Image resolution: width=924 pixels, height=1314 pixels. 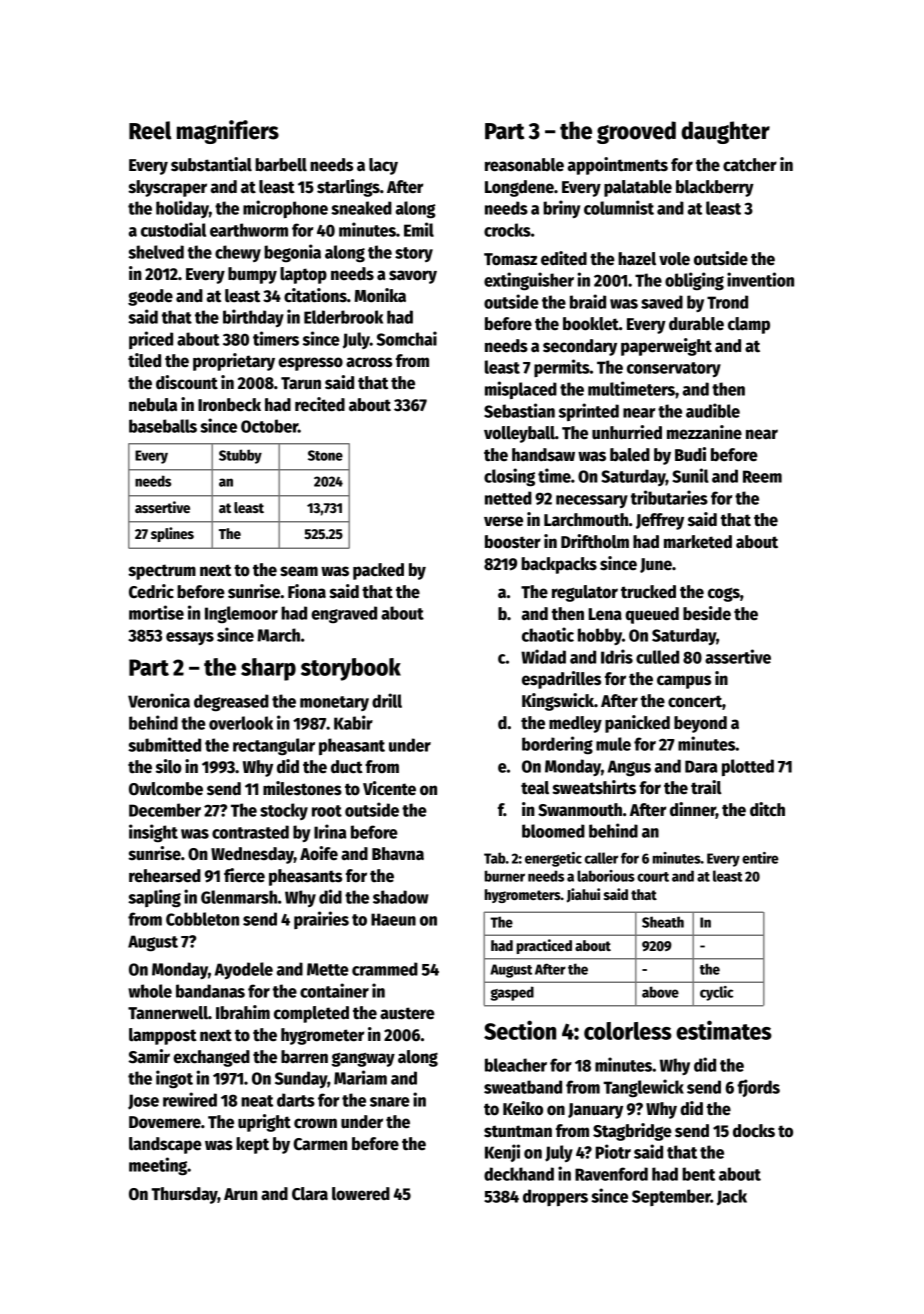 What do you see at coordinates (520, 1030) in the screenshot?
I see `Section` at bounding box center [520, 1030].
